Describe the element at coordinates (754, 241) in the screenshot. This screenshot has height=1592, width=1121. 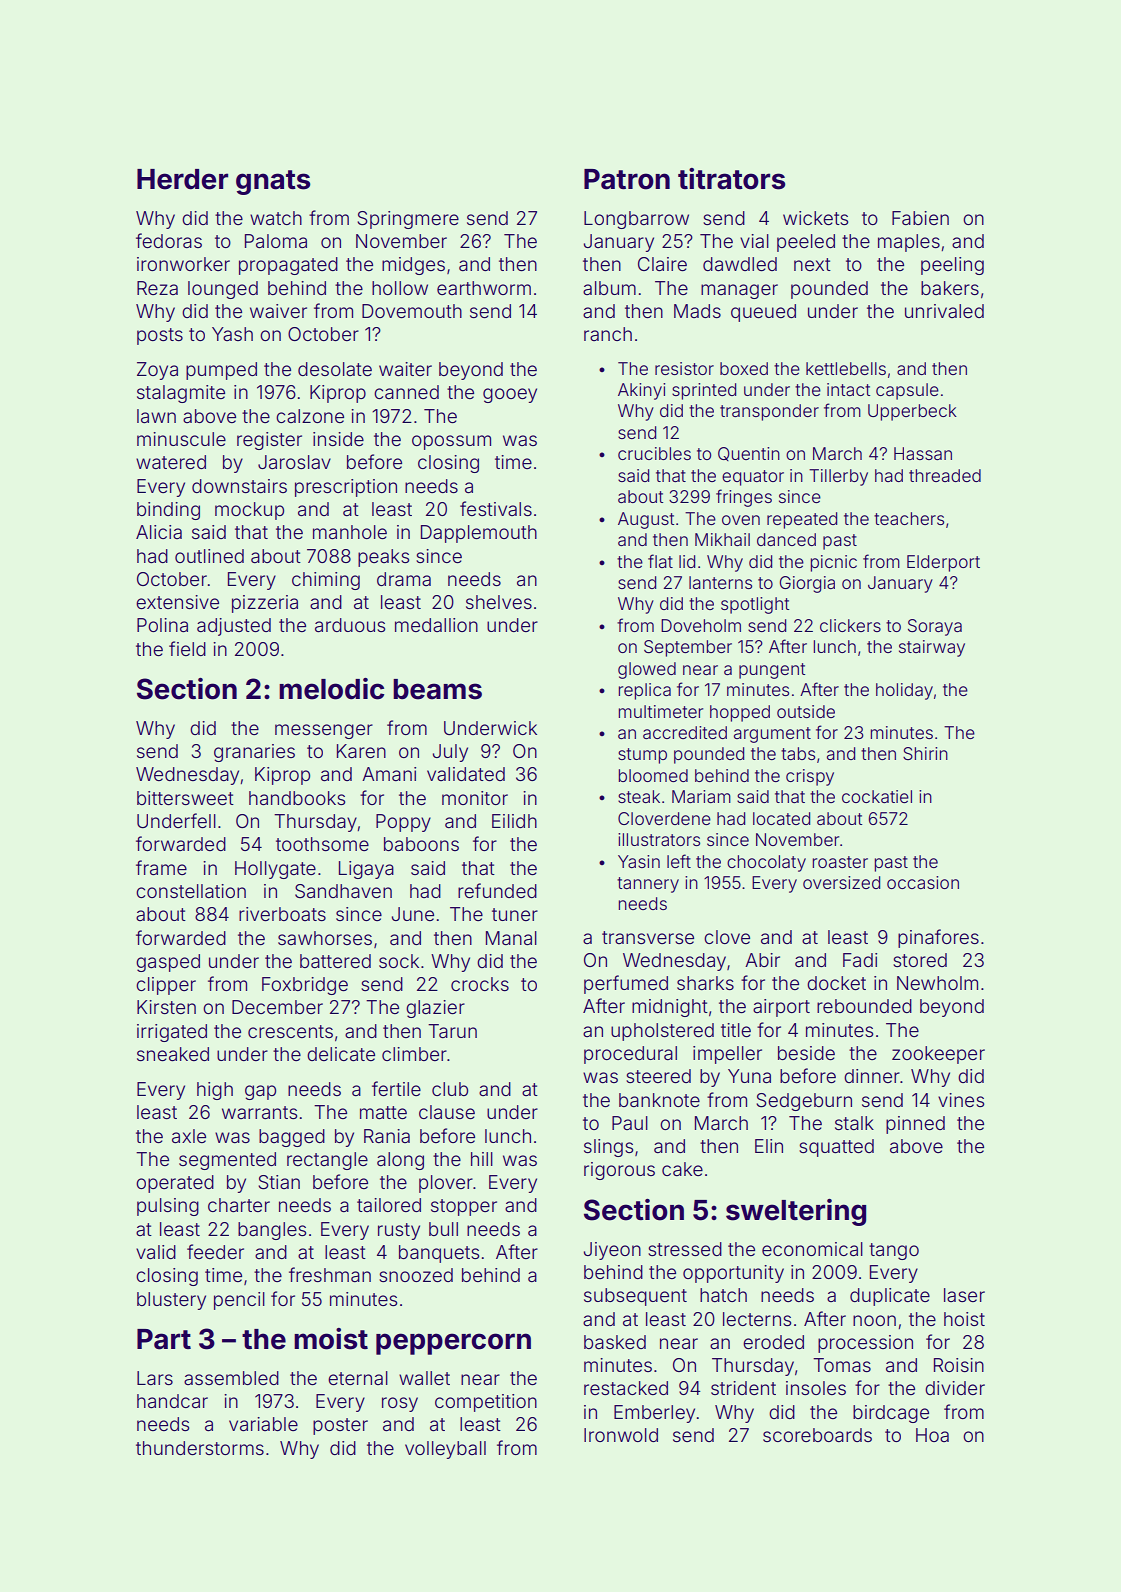
I see `vial` at that location.
